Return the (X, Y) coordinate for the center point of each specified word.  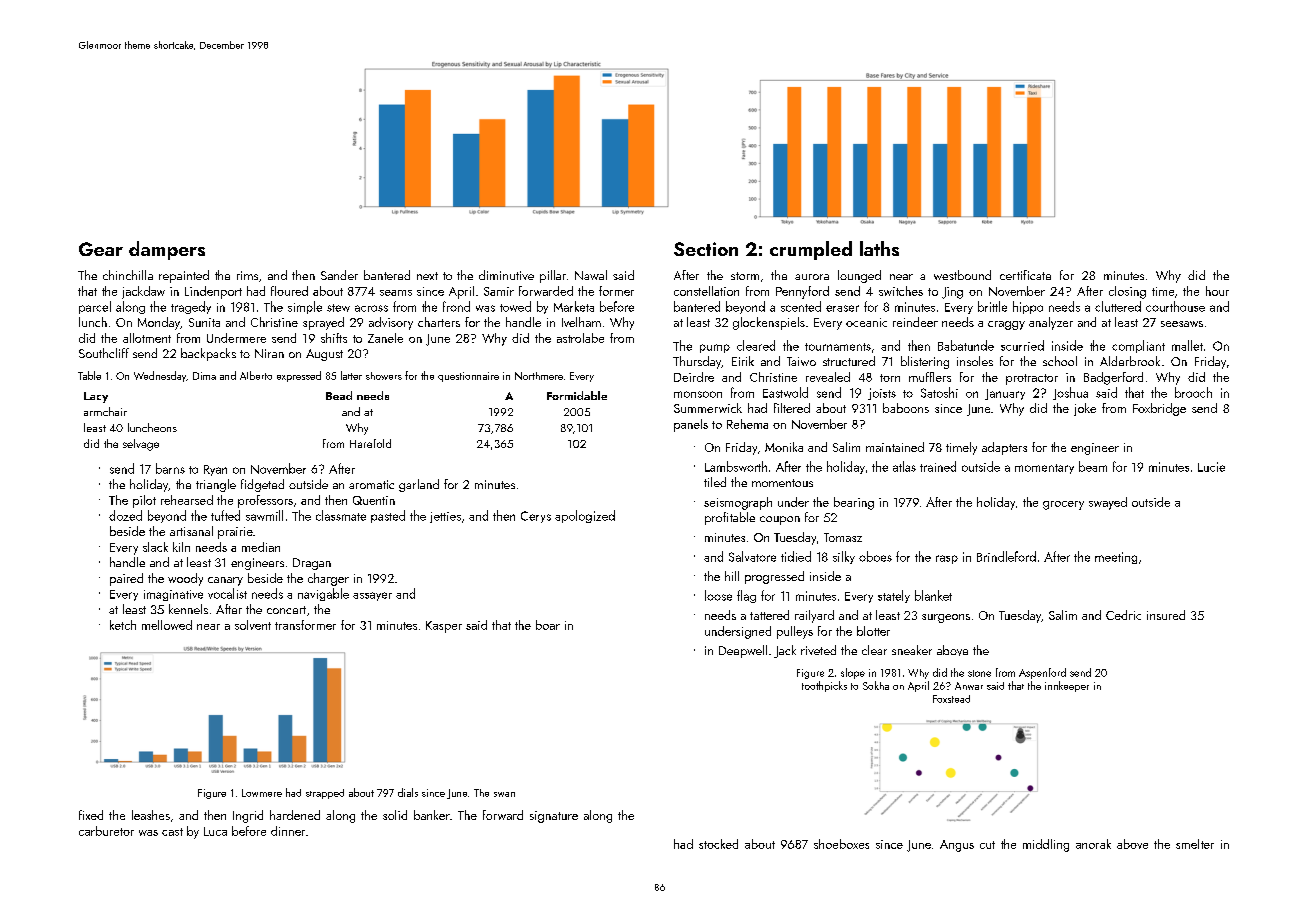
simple (305, 307)
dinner (288, 831)
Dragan (312, 564)
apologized (585, 516)
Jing (952, 293)
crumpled (811, 250)
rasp (947, 559)
